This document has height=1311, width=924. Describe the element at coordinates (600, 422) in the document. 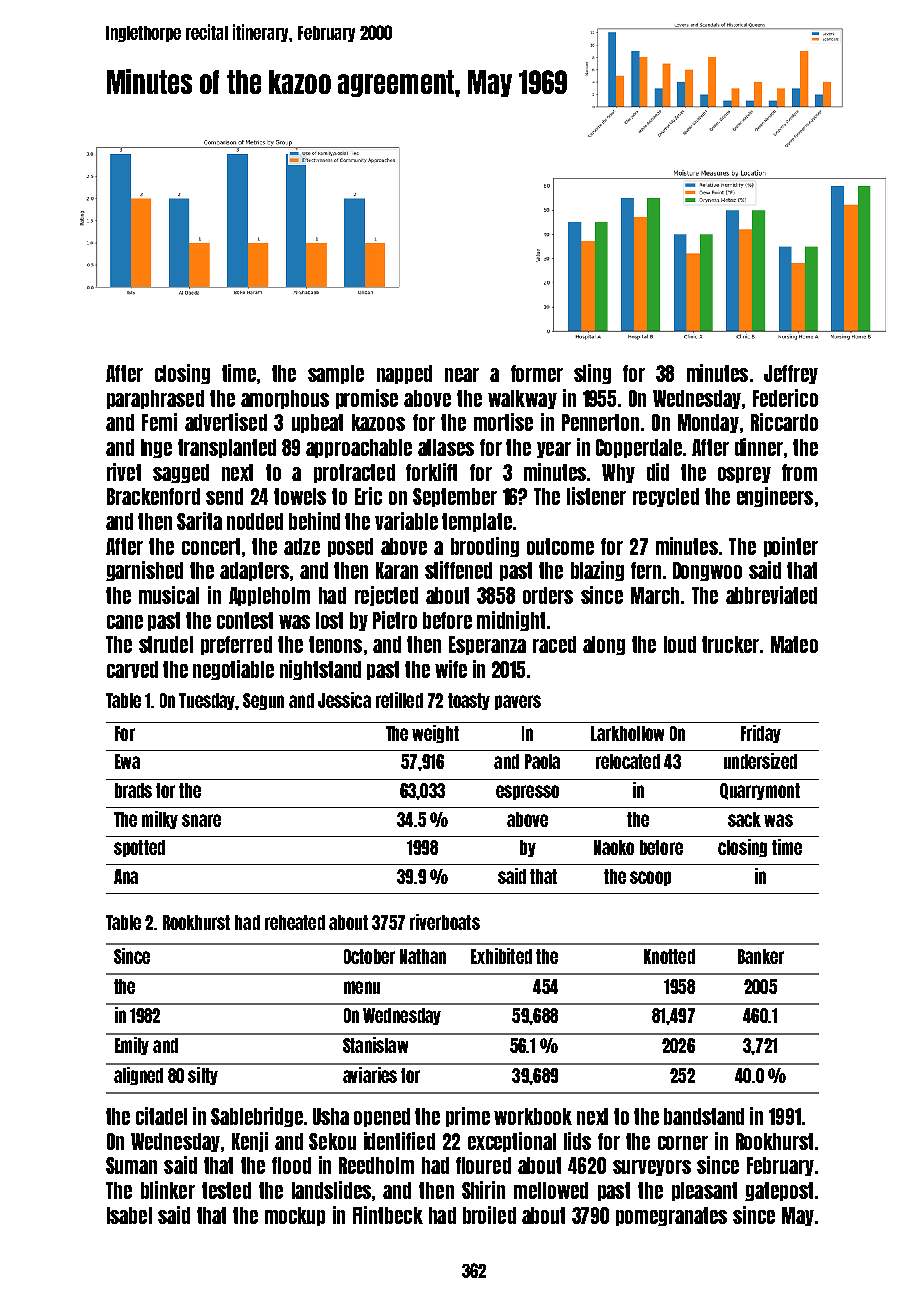

I see `Pennerton` at that location.
